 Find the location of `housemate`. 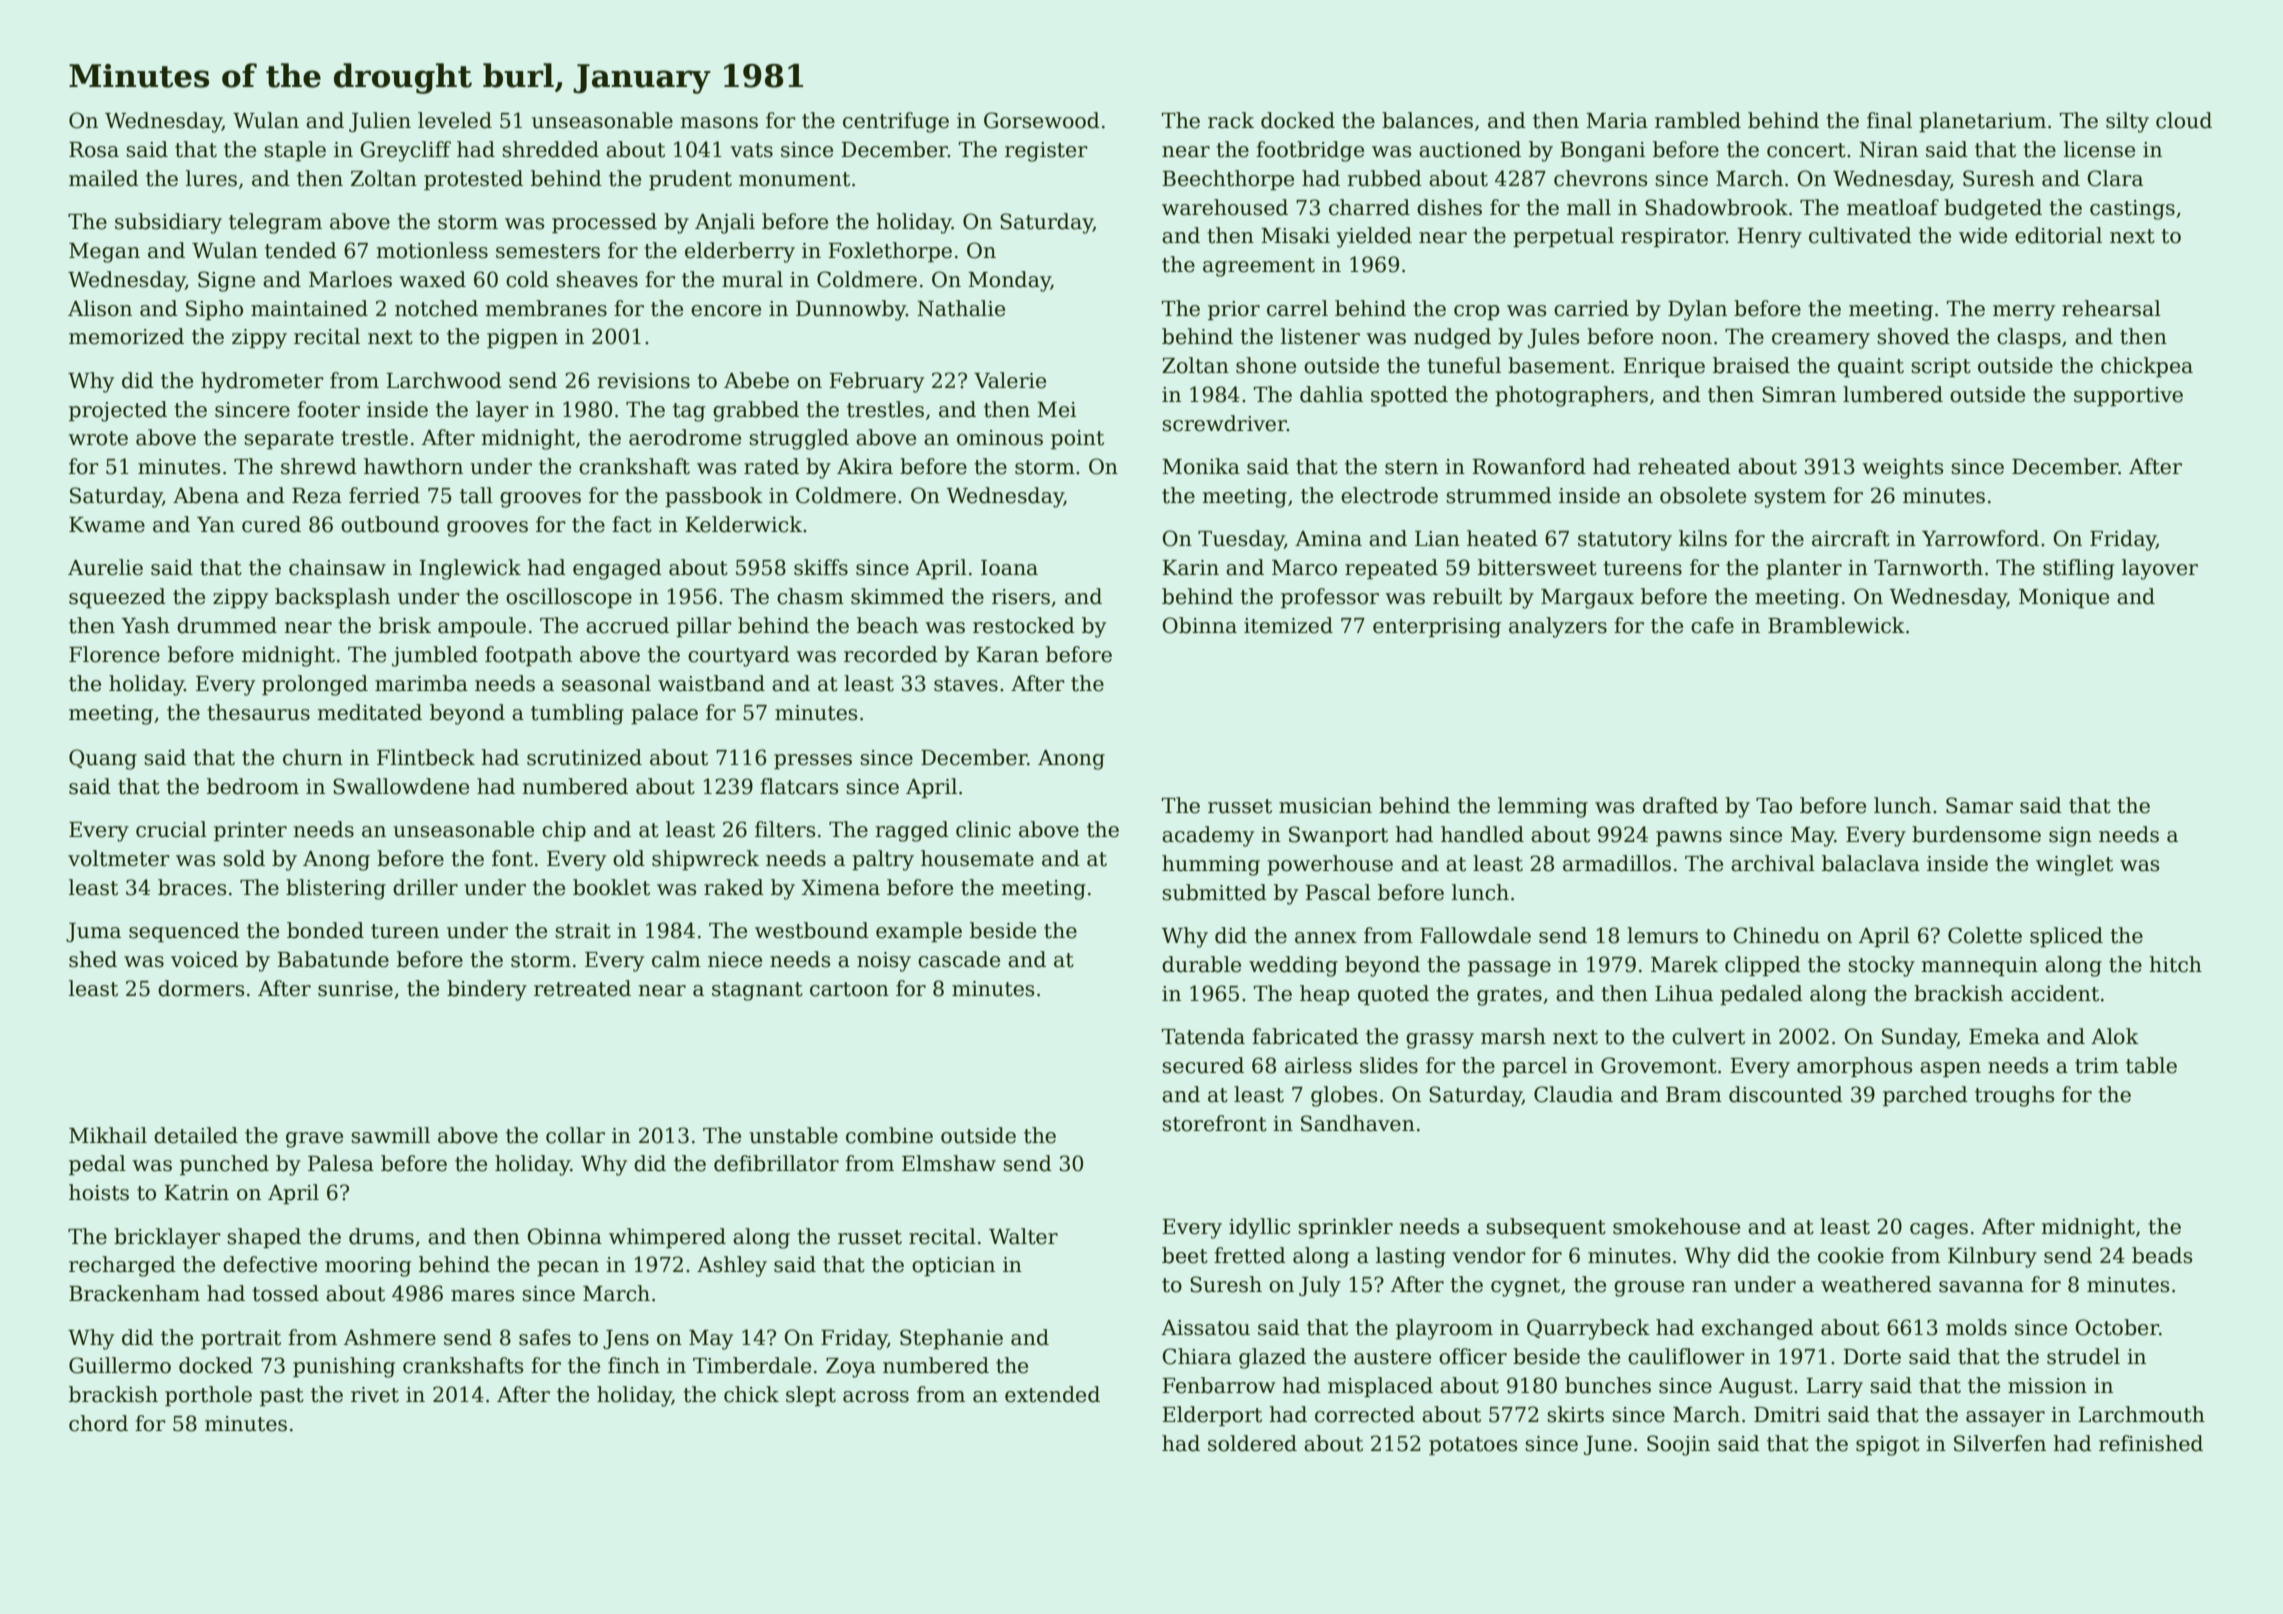

housemate is located at coordinates (977, 858).
